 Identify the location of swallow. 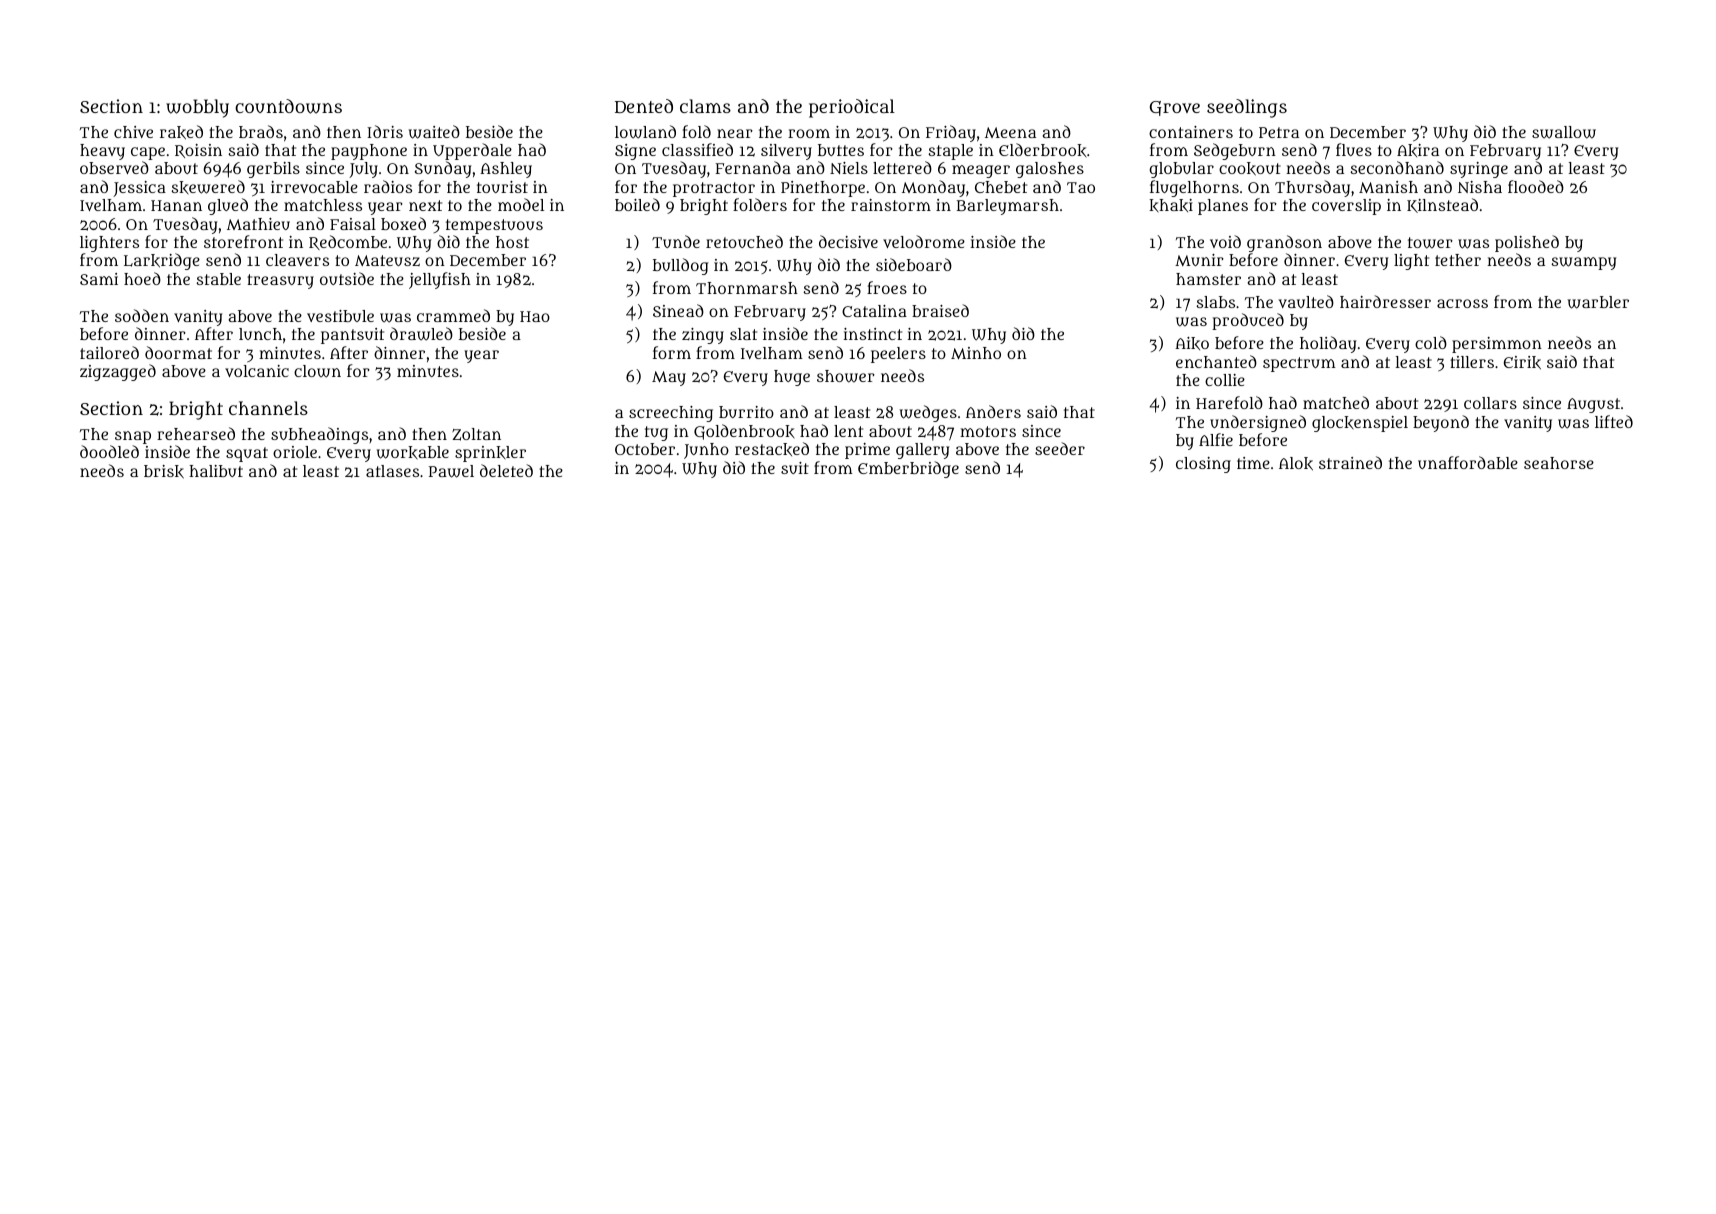
(1564, 132).
